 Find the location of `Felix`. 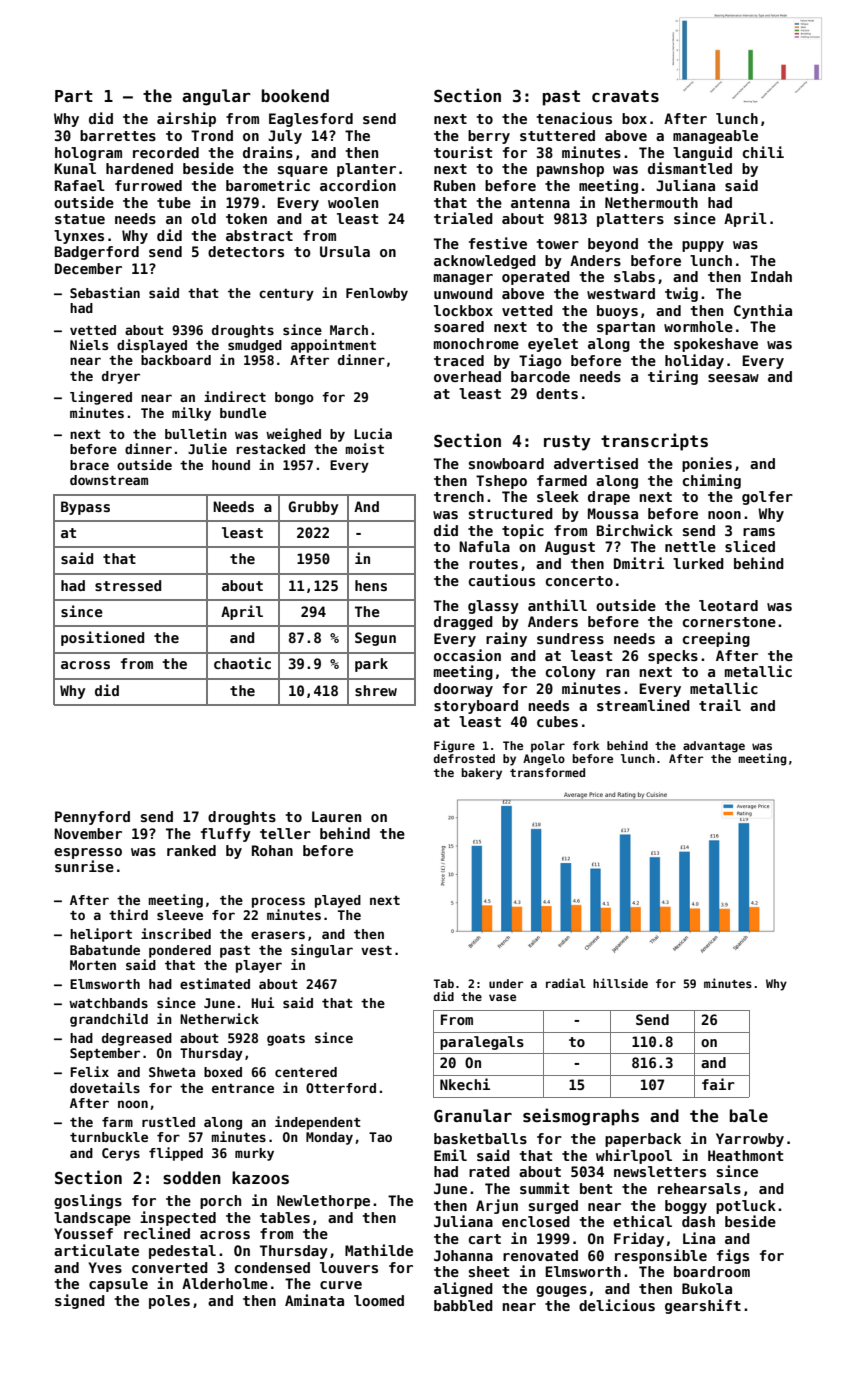

Felix is located at coordinates (89, 1071).
